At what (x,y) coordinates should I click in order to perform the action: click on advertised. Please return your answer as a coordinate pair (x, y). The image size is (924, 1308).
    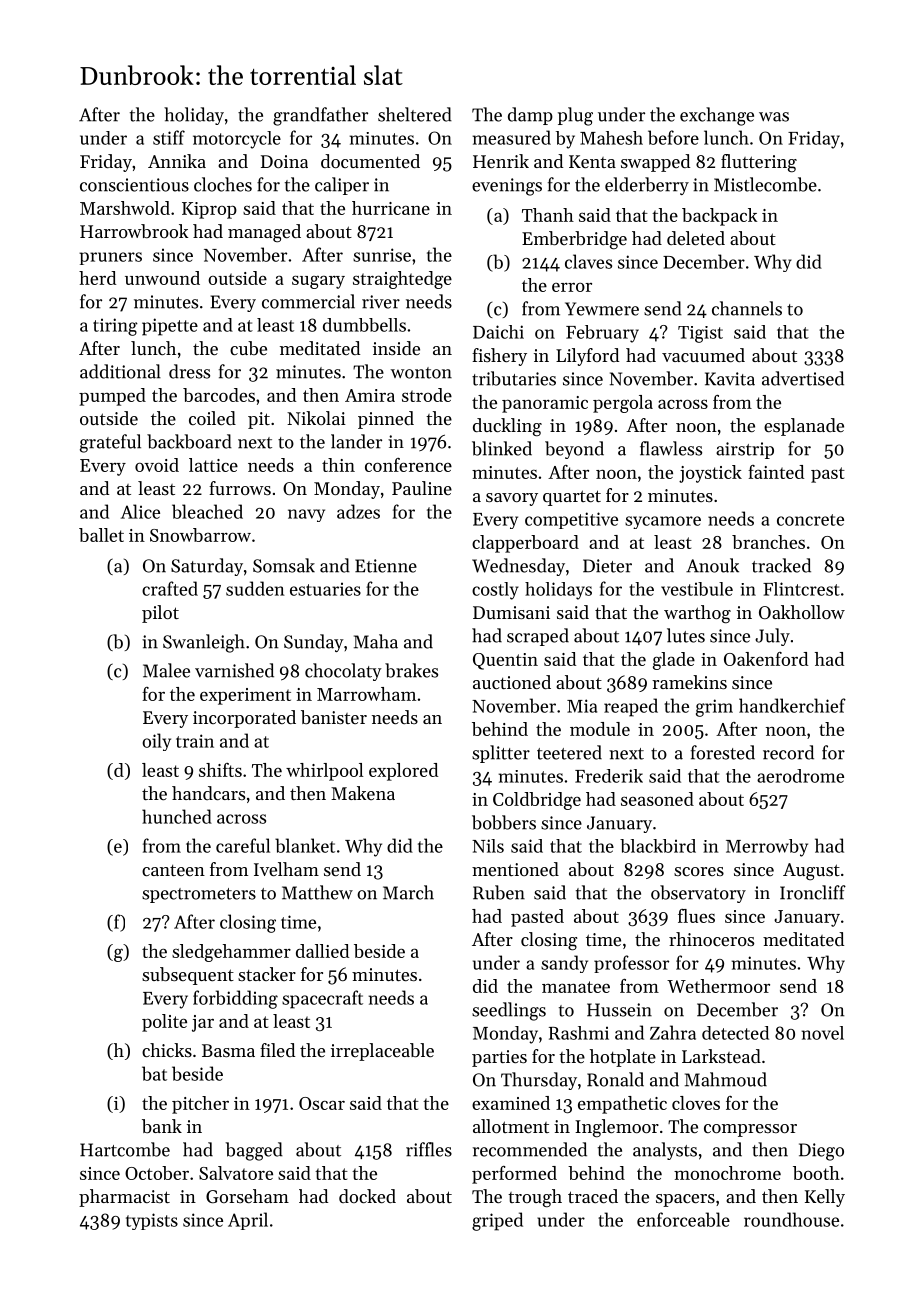
    Looking at the image, I should click on (803, 378).
